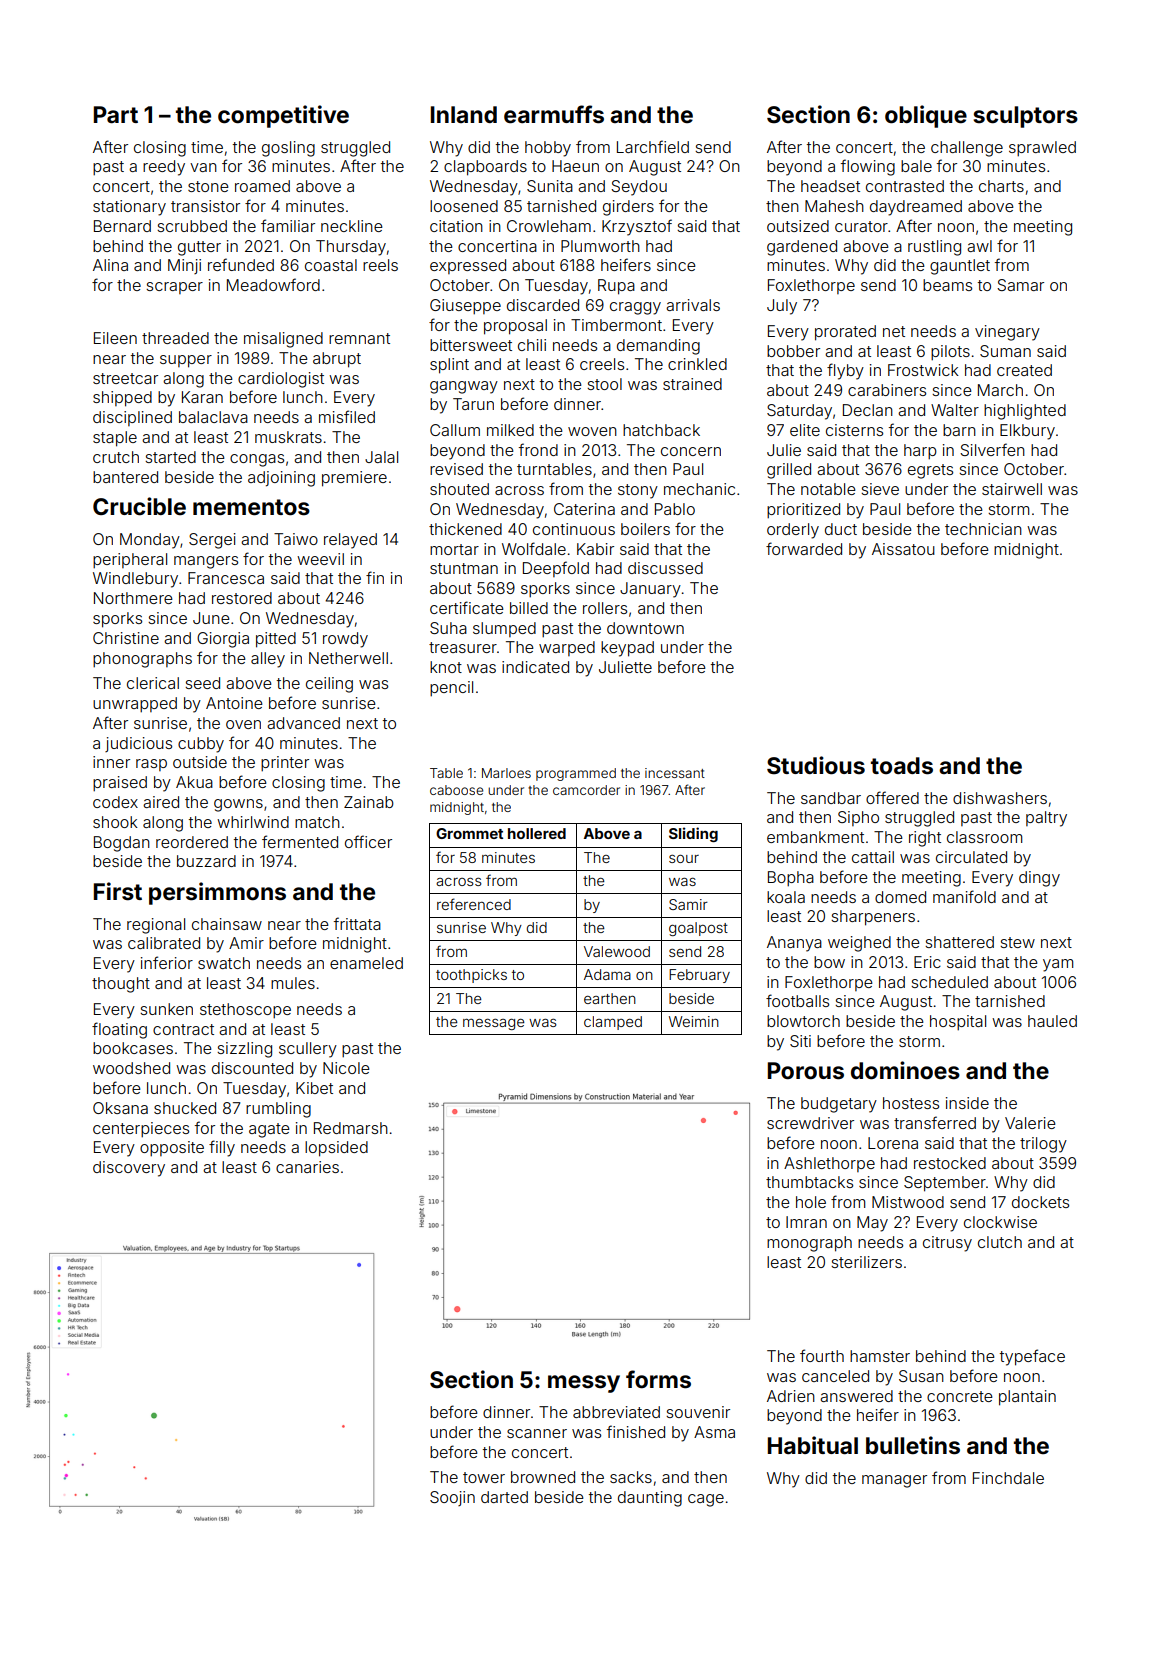 The image size is (1171, 1656). I want to click on Aissatou, so click(903, 549).
